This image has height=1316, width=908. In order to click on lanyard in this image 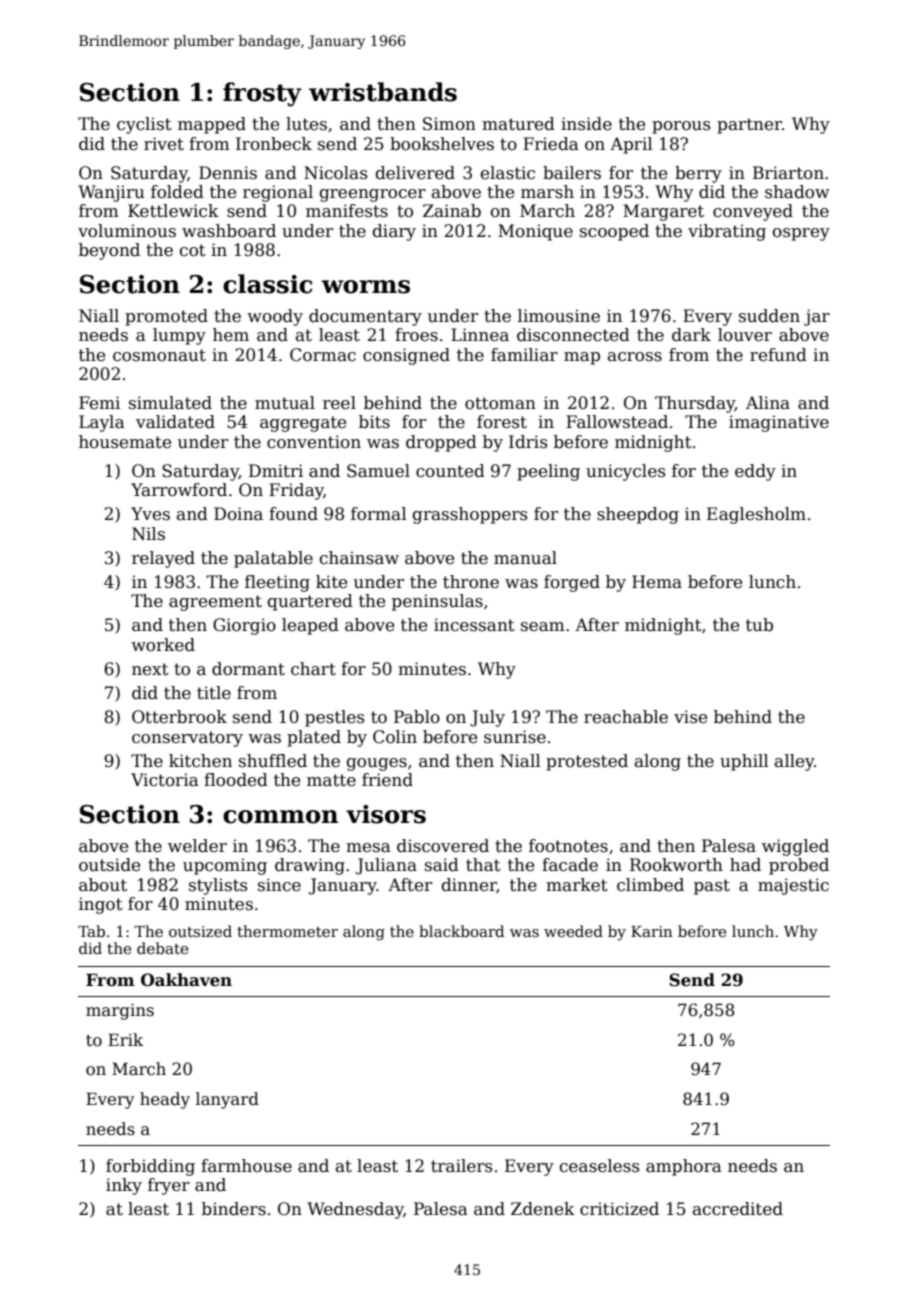, I will do `click(227, 1100)`.
